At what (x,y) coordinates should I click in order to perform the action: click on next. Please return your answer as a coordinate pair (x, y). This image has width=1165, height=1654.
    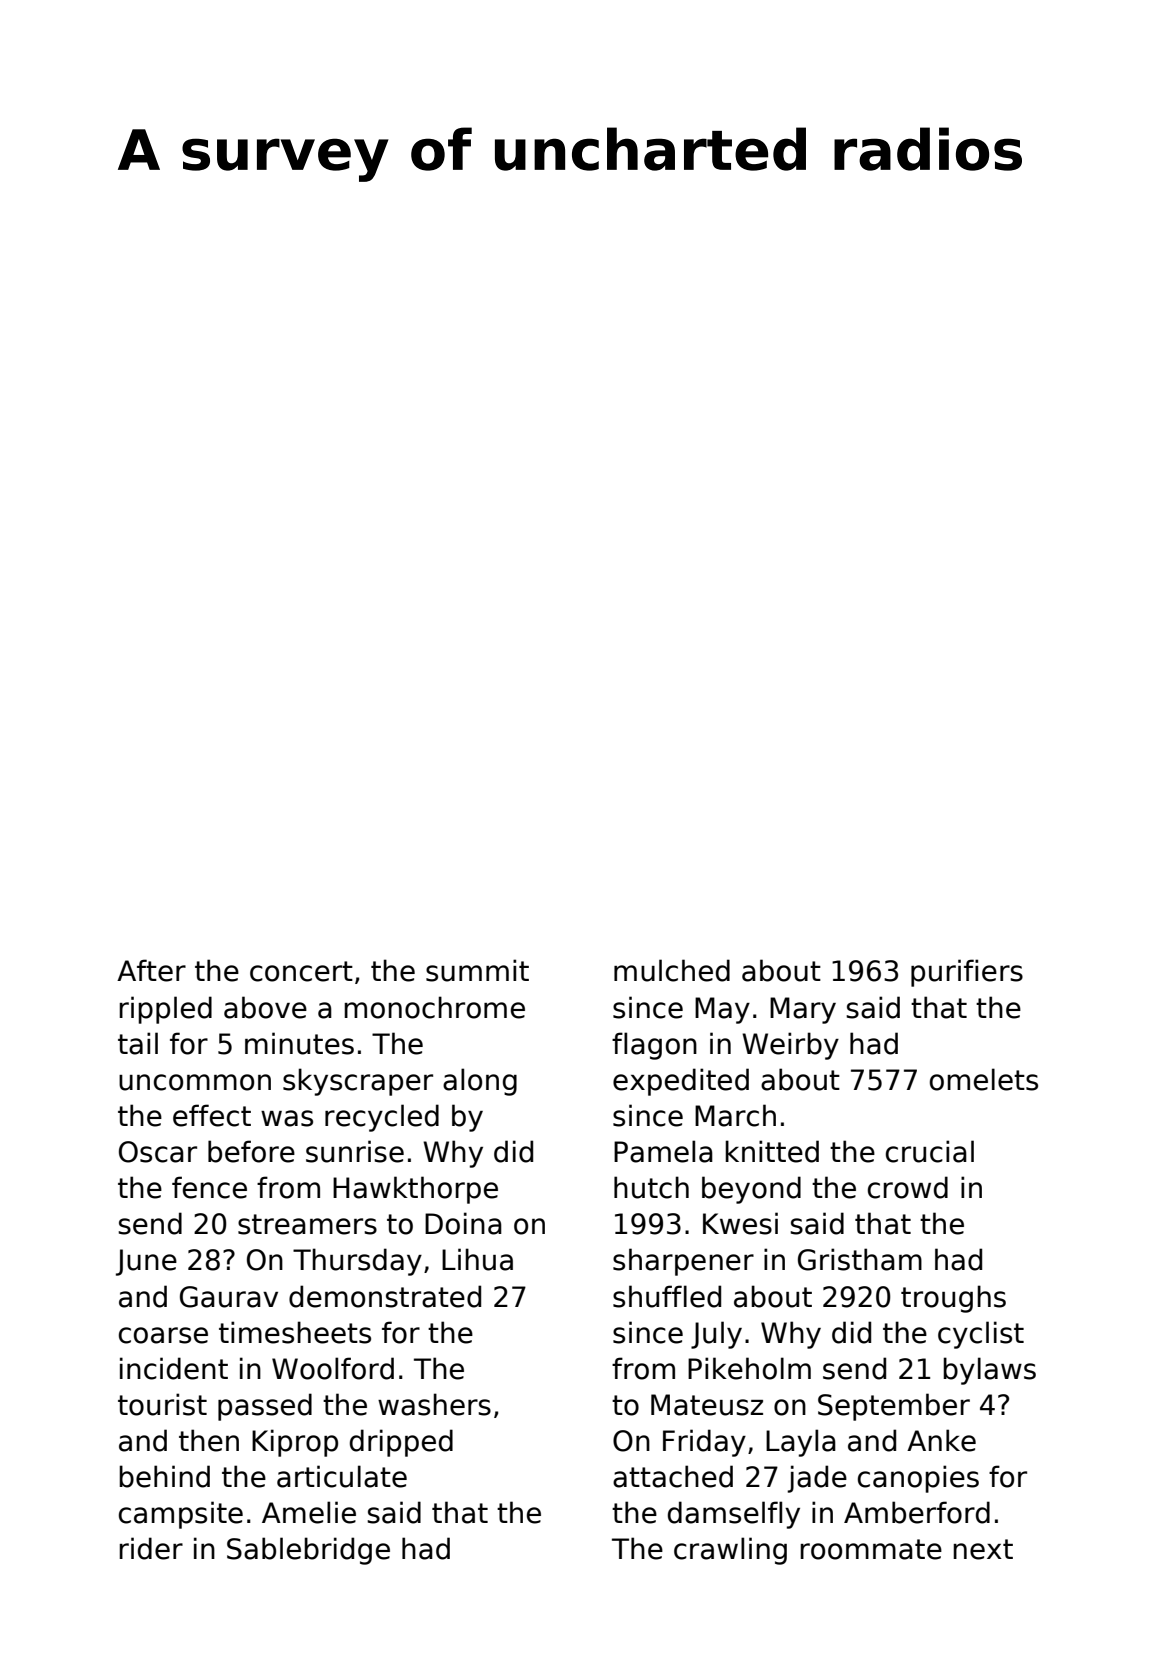
    Looking at the image, I should click on (983, 1549).
